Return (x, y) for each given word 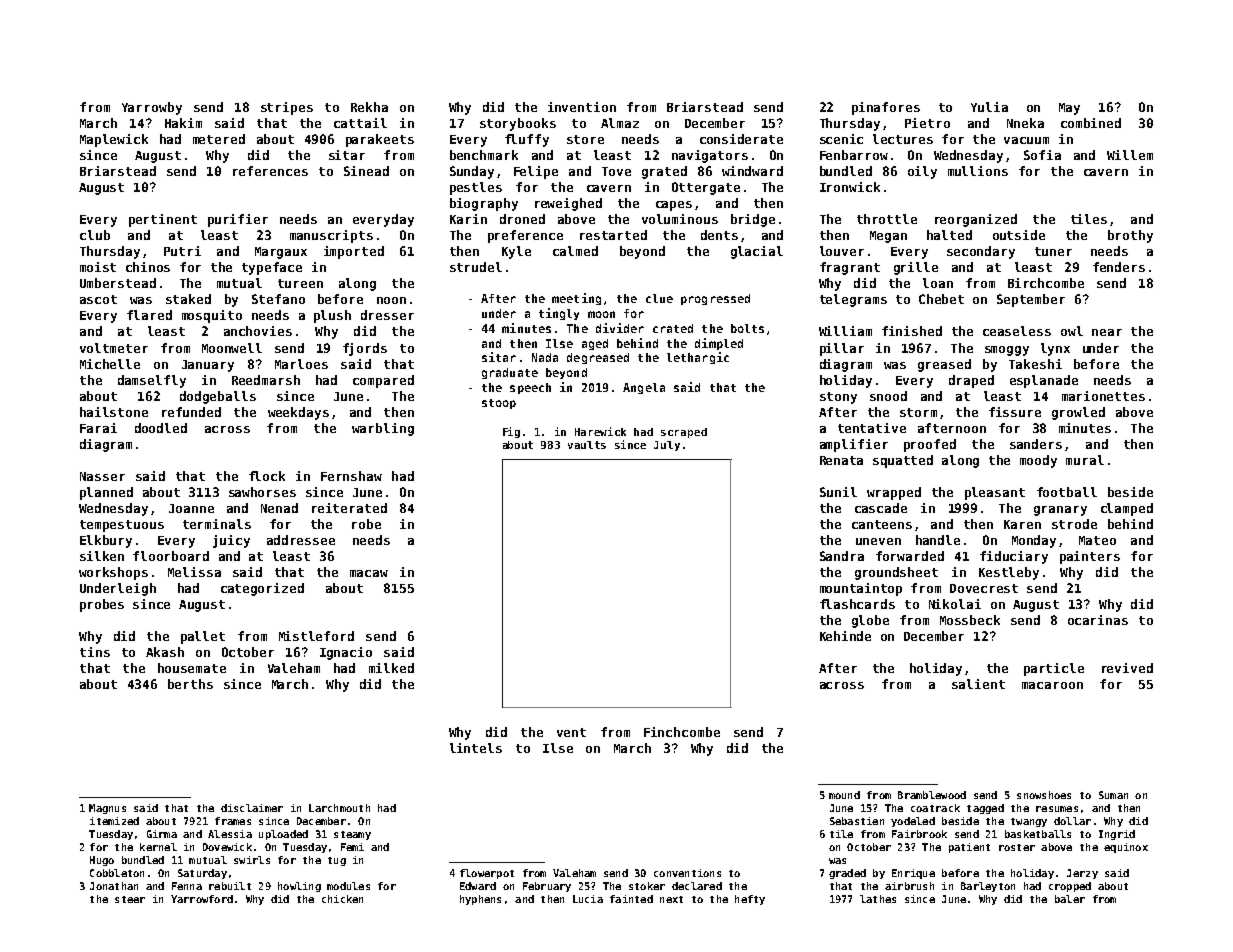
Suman (1113, 795)
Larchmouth (339, 808)
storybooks (518, 124)
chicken (342, 899)
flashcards (857, 604)
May (1069, 109)
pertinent (163, 220)
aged (595, 344)
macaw (369, 573)
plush (332, 316)
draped (971, 381)
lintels (476, 748)
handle (938, 540)
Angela (644, 388)
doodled (161, 428)
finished (912, 331)
